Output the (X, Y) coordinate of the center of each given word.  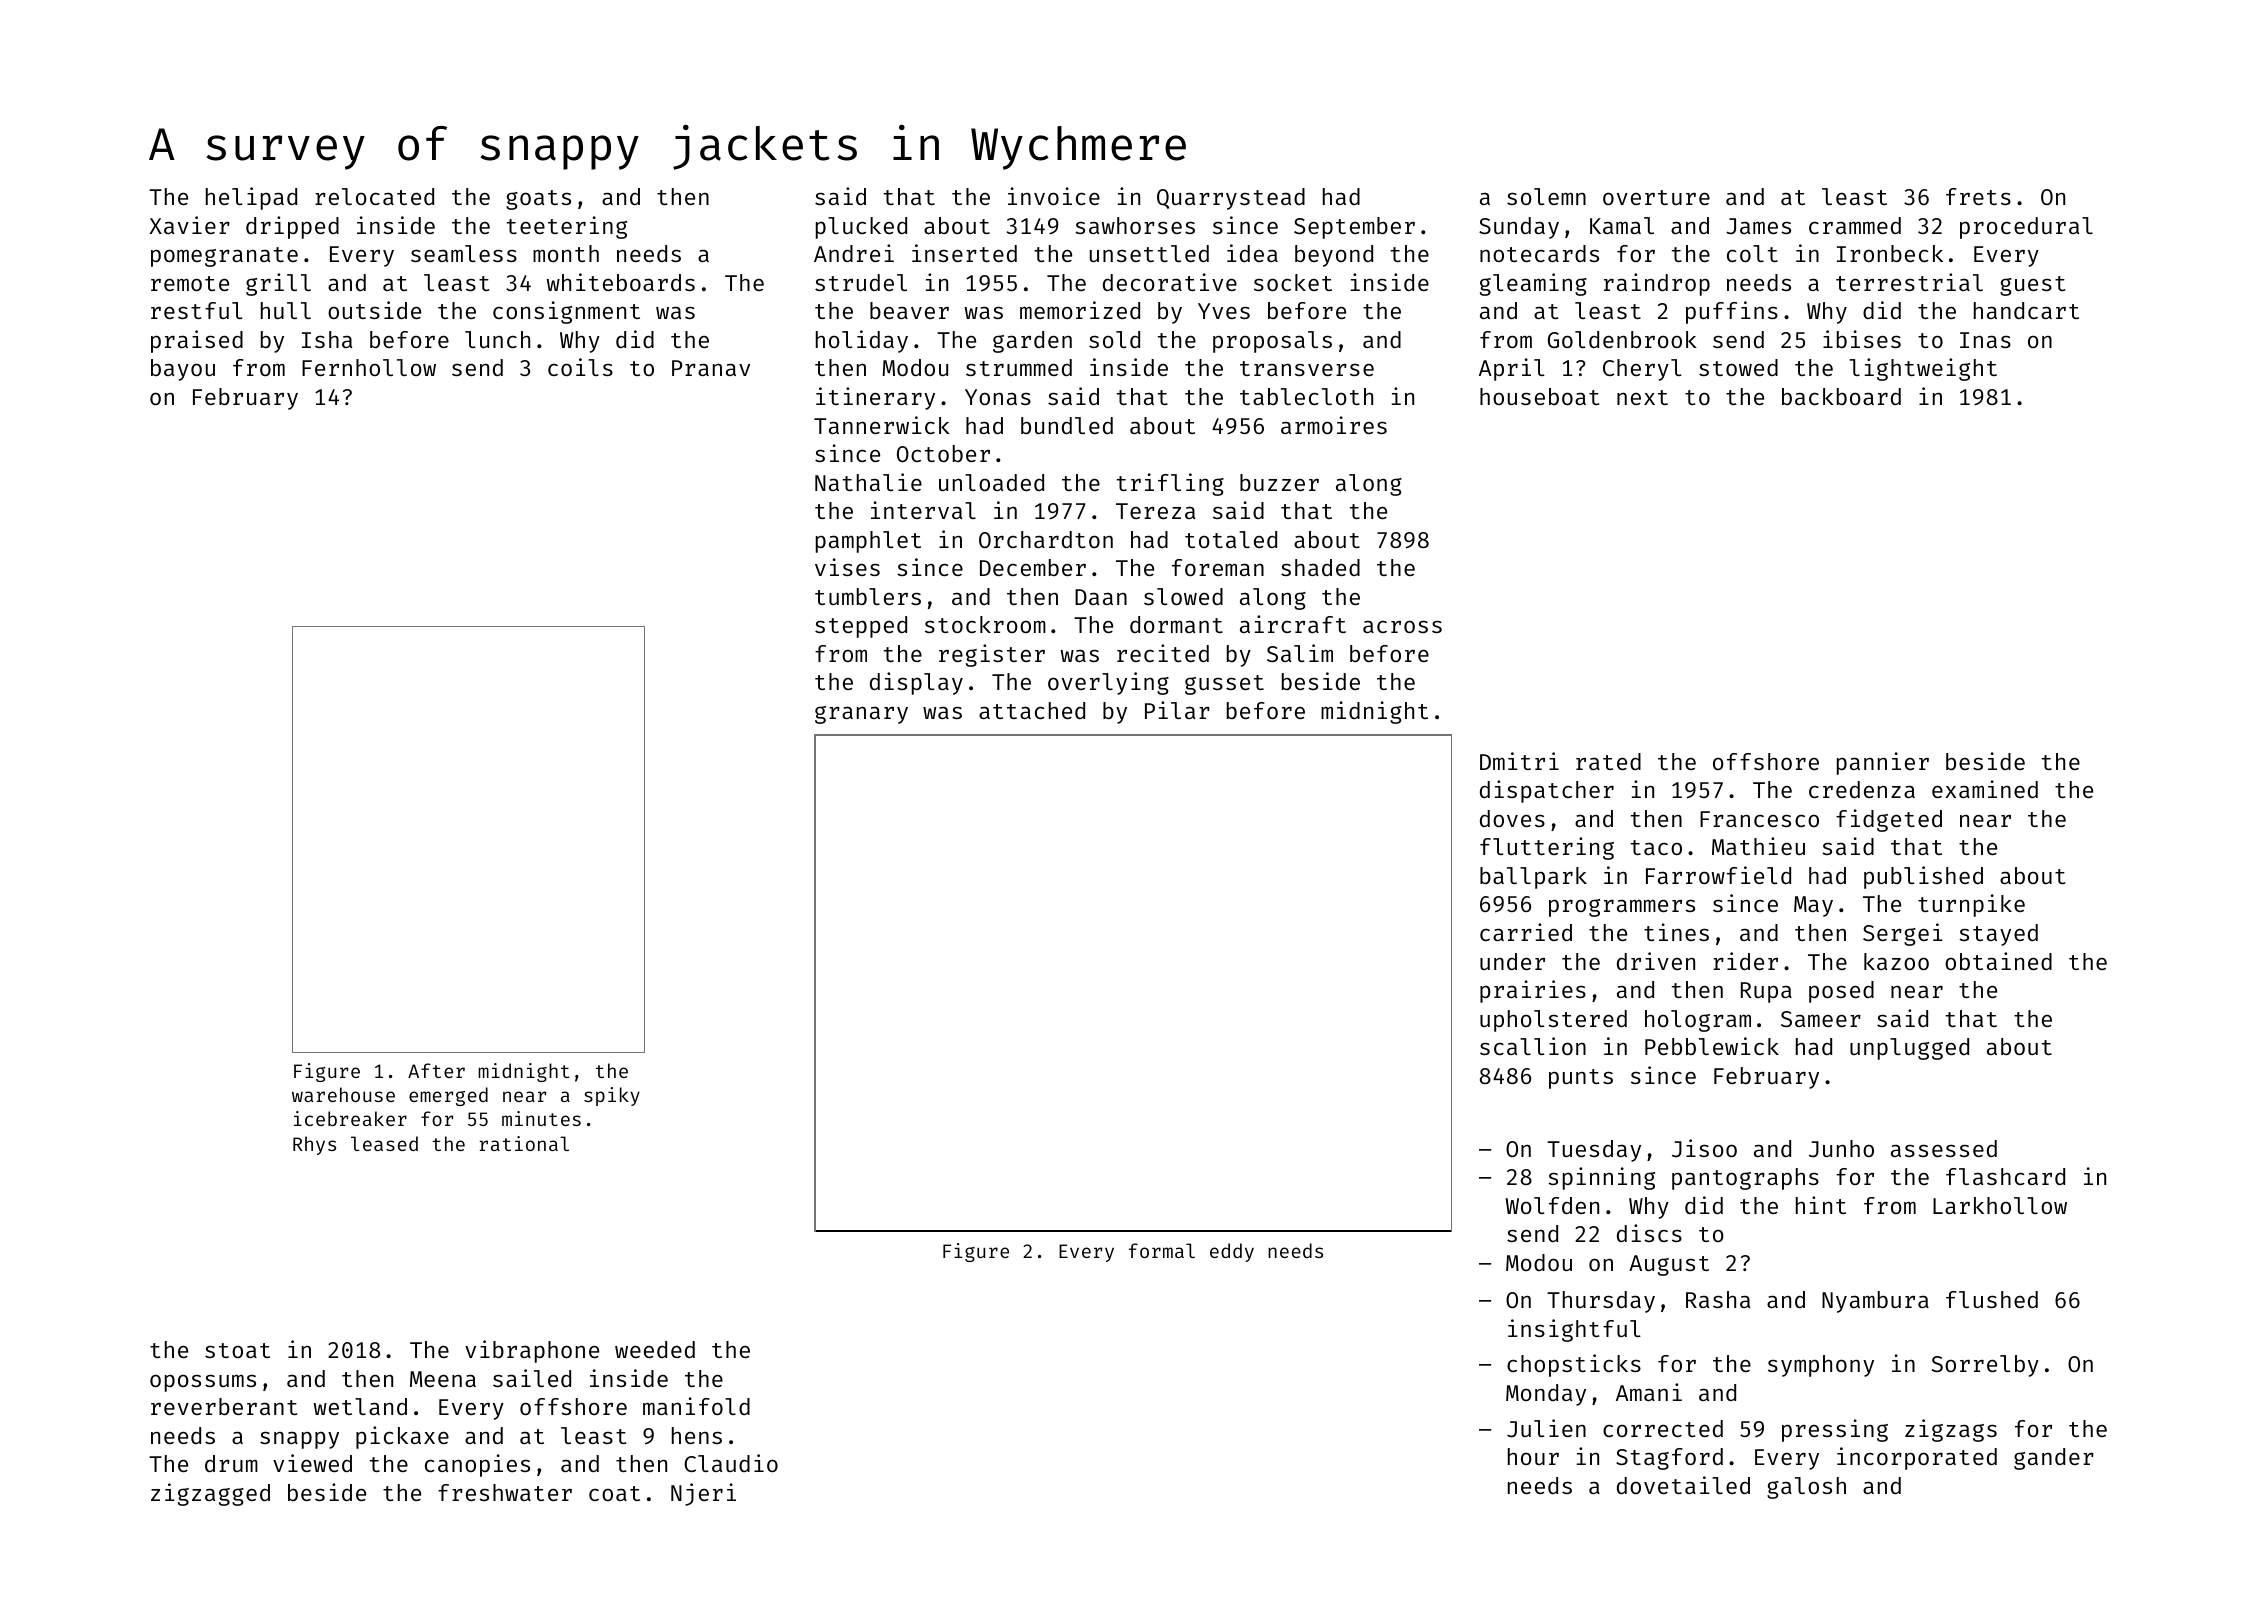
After (436, 1070)
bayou (183, 370)
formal (1162, 1250)
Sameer (1821, 1019)
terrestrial (1909, 282)
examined (1985, 789)
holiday (862, 341)
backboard (1841, 396)
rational (524, 1143)
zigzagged (210, 1494)
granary (861, 715)
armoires (1334, 425)
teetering (567, 227)
